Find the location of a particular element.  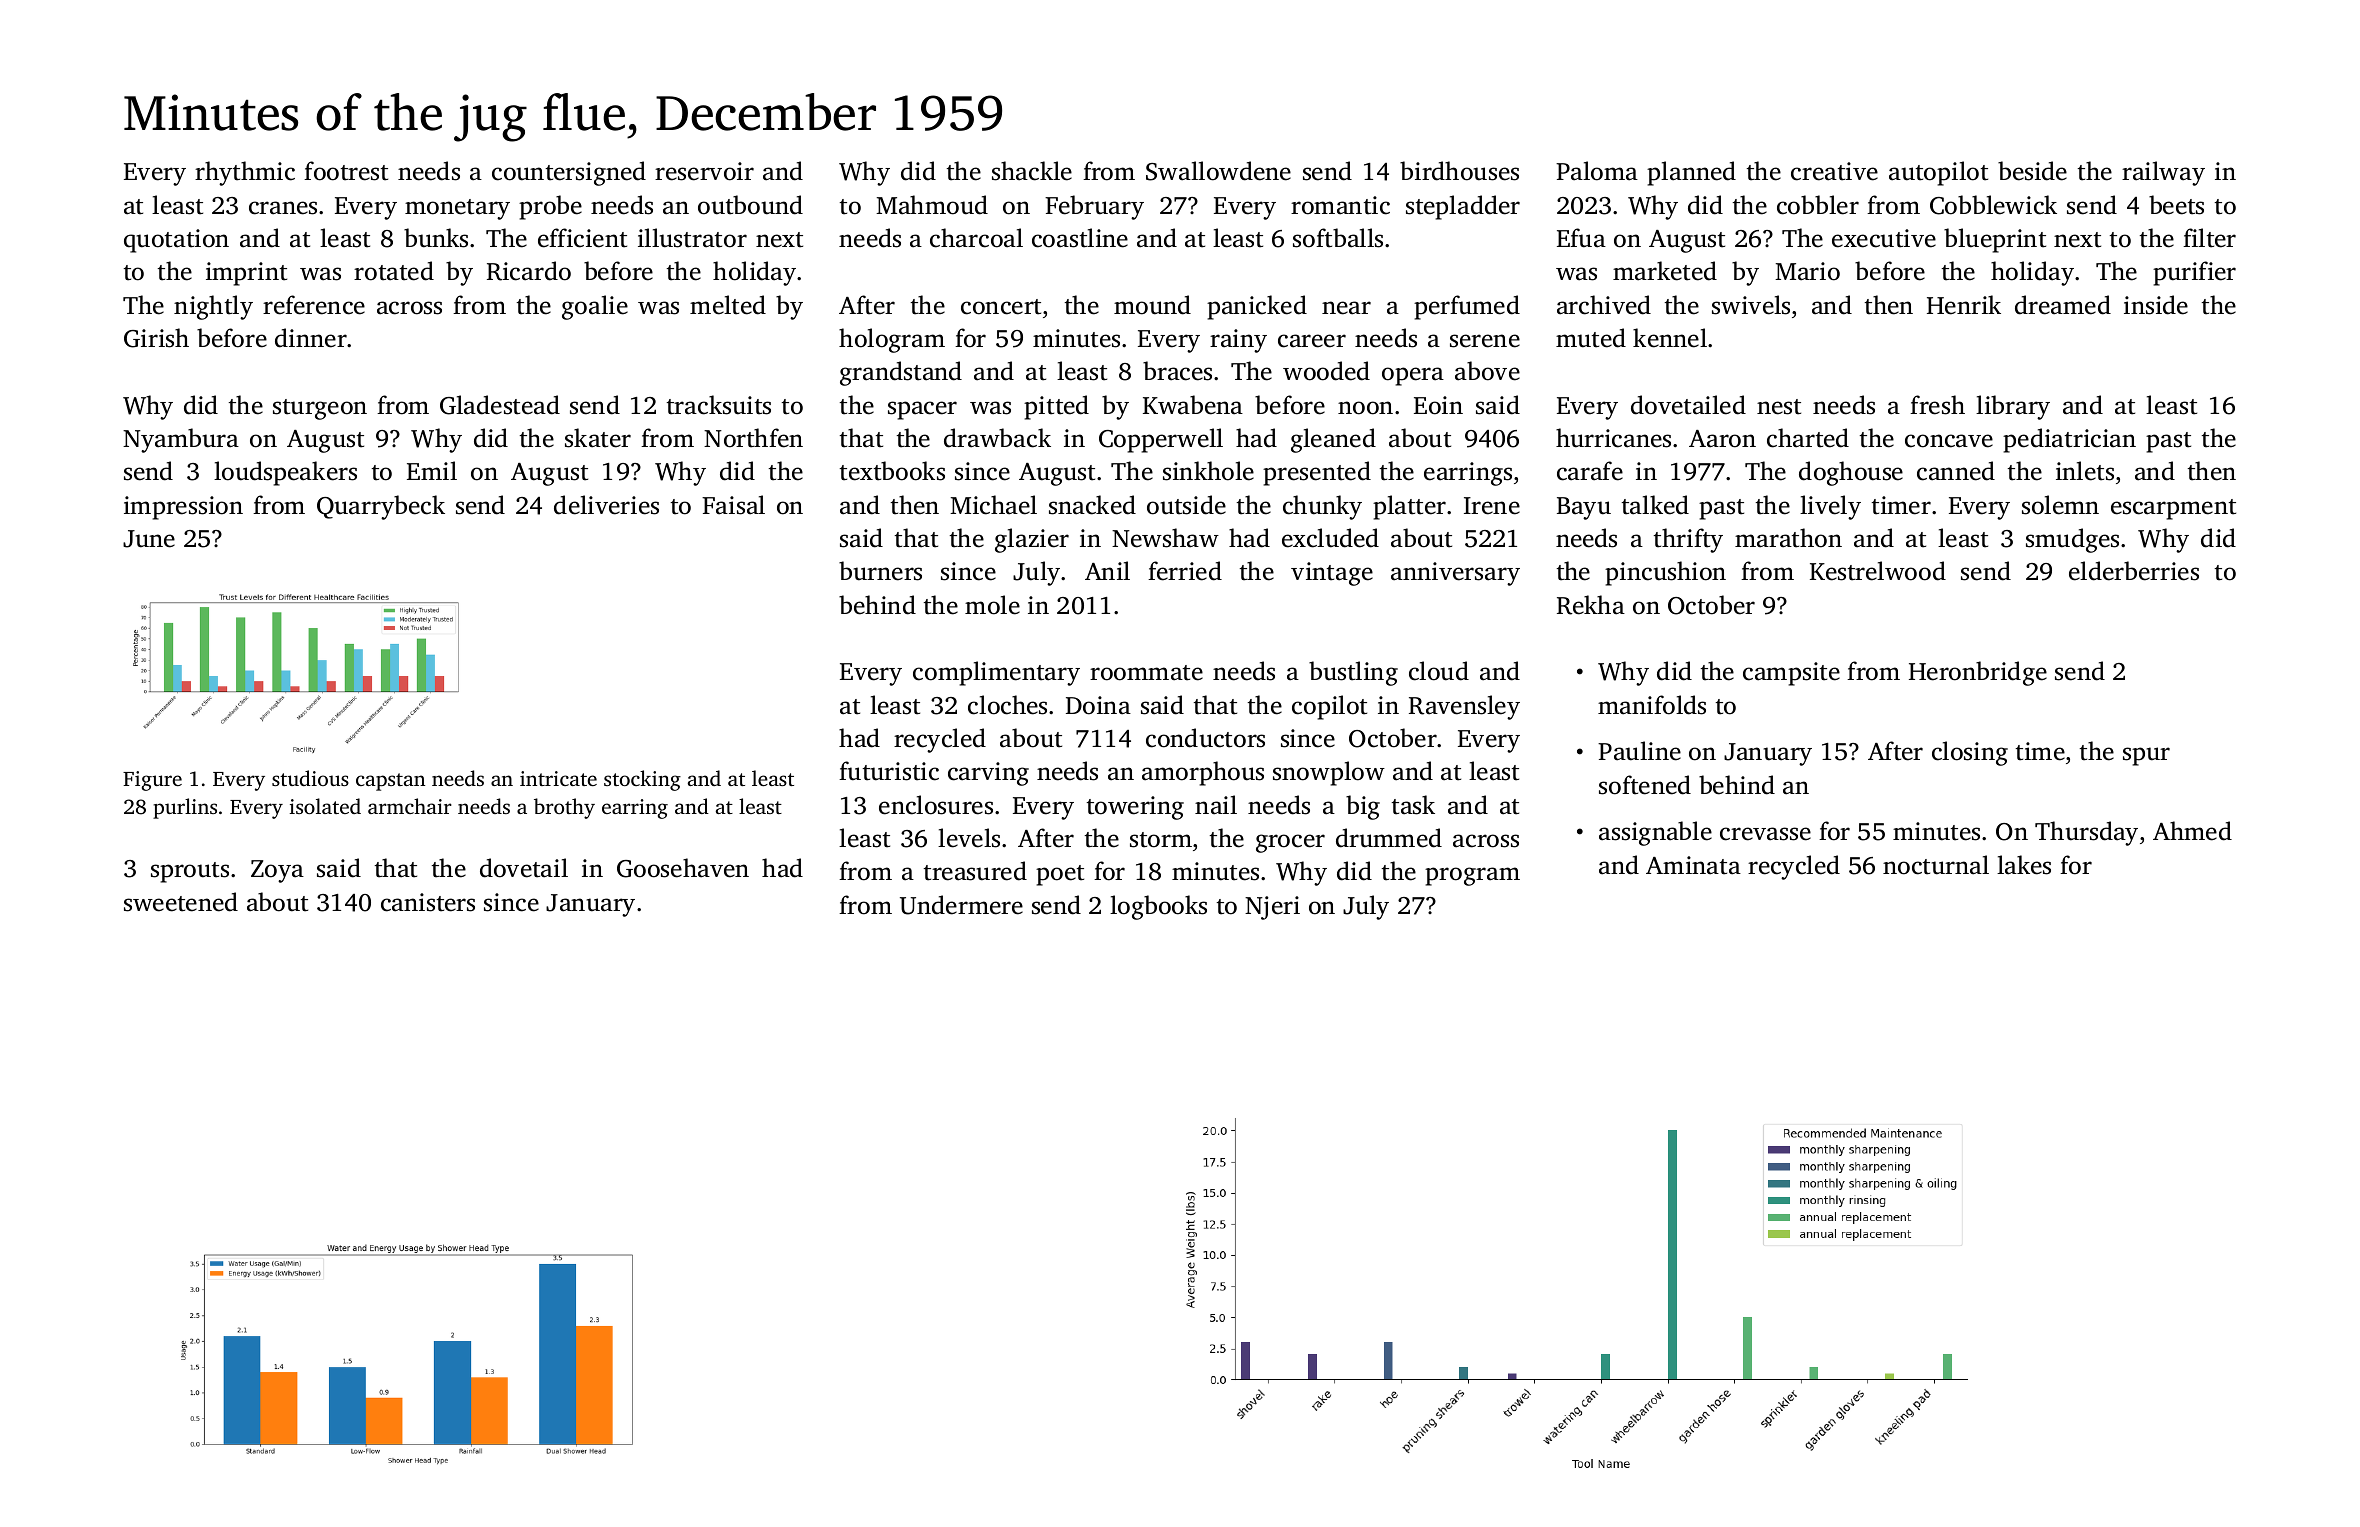

impression is located at coordinates (183, 508).
